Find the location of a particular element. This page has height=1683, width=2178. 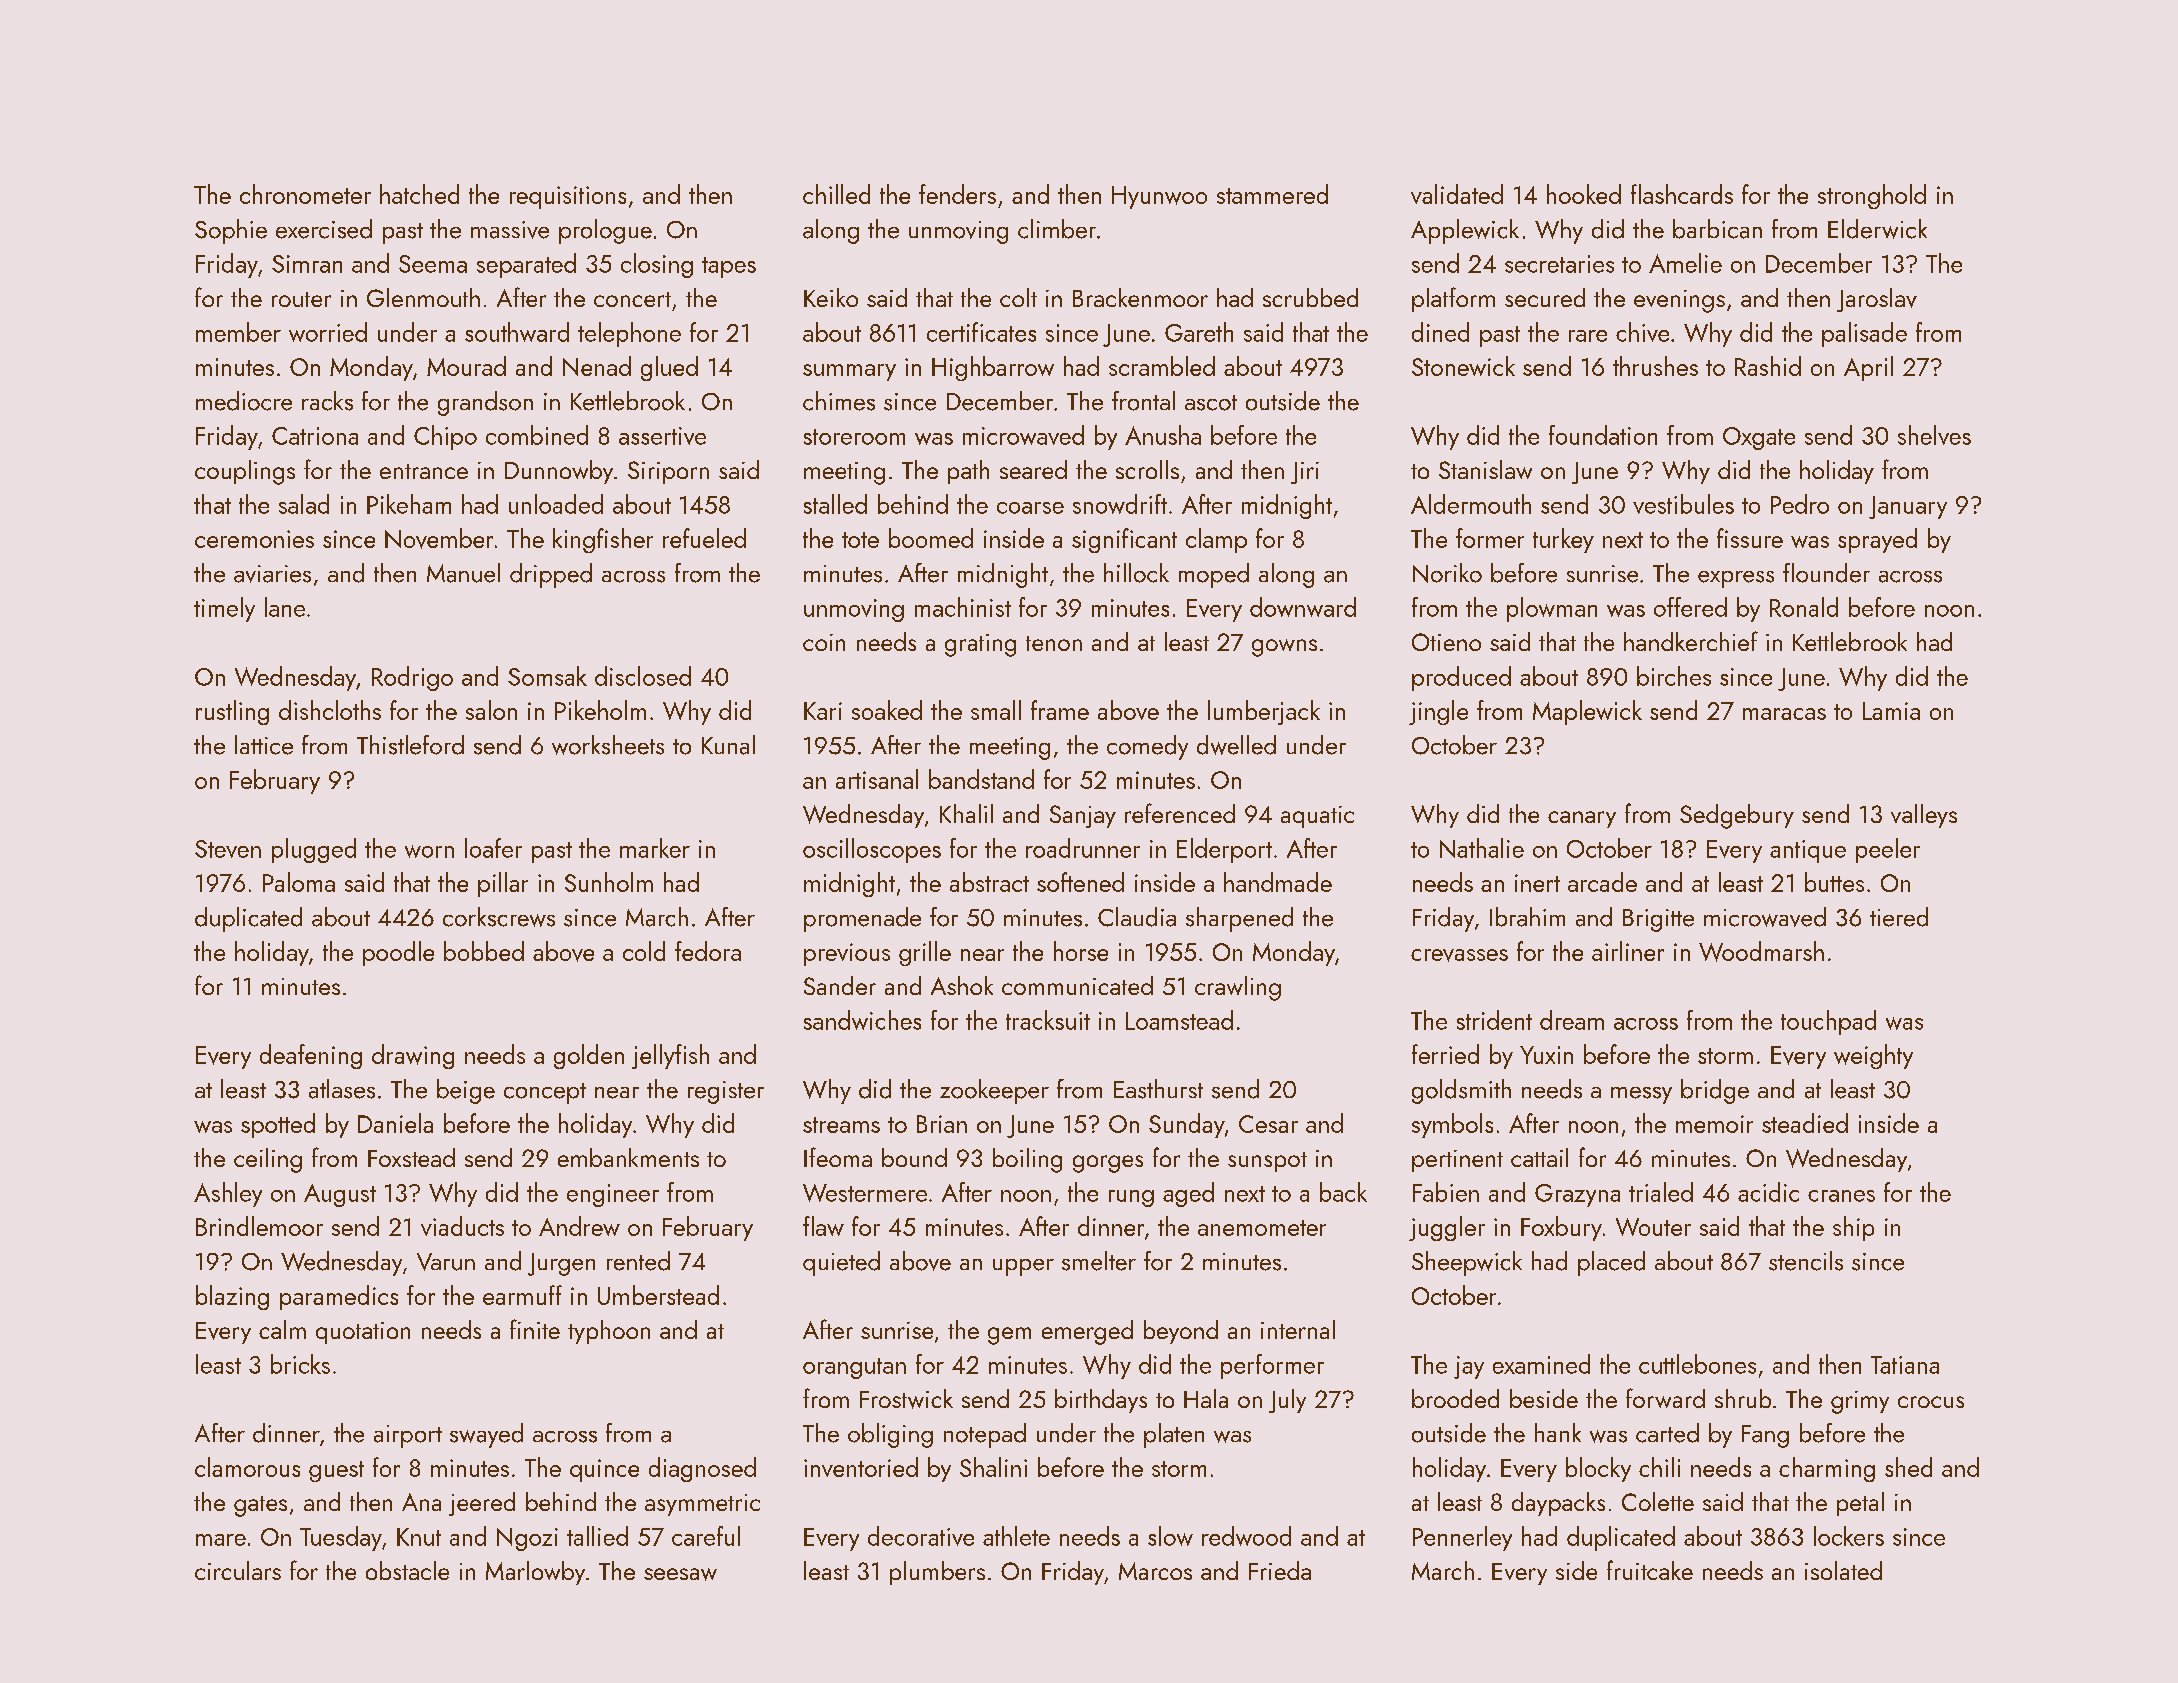

Ronald is located at coordinates (1804, 607).
